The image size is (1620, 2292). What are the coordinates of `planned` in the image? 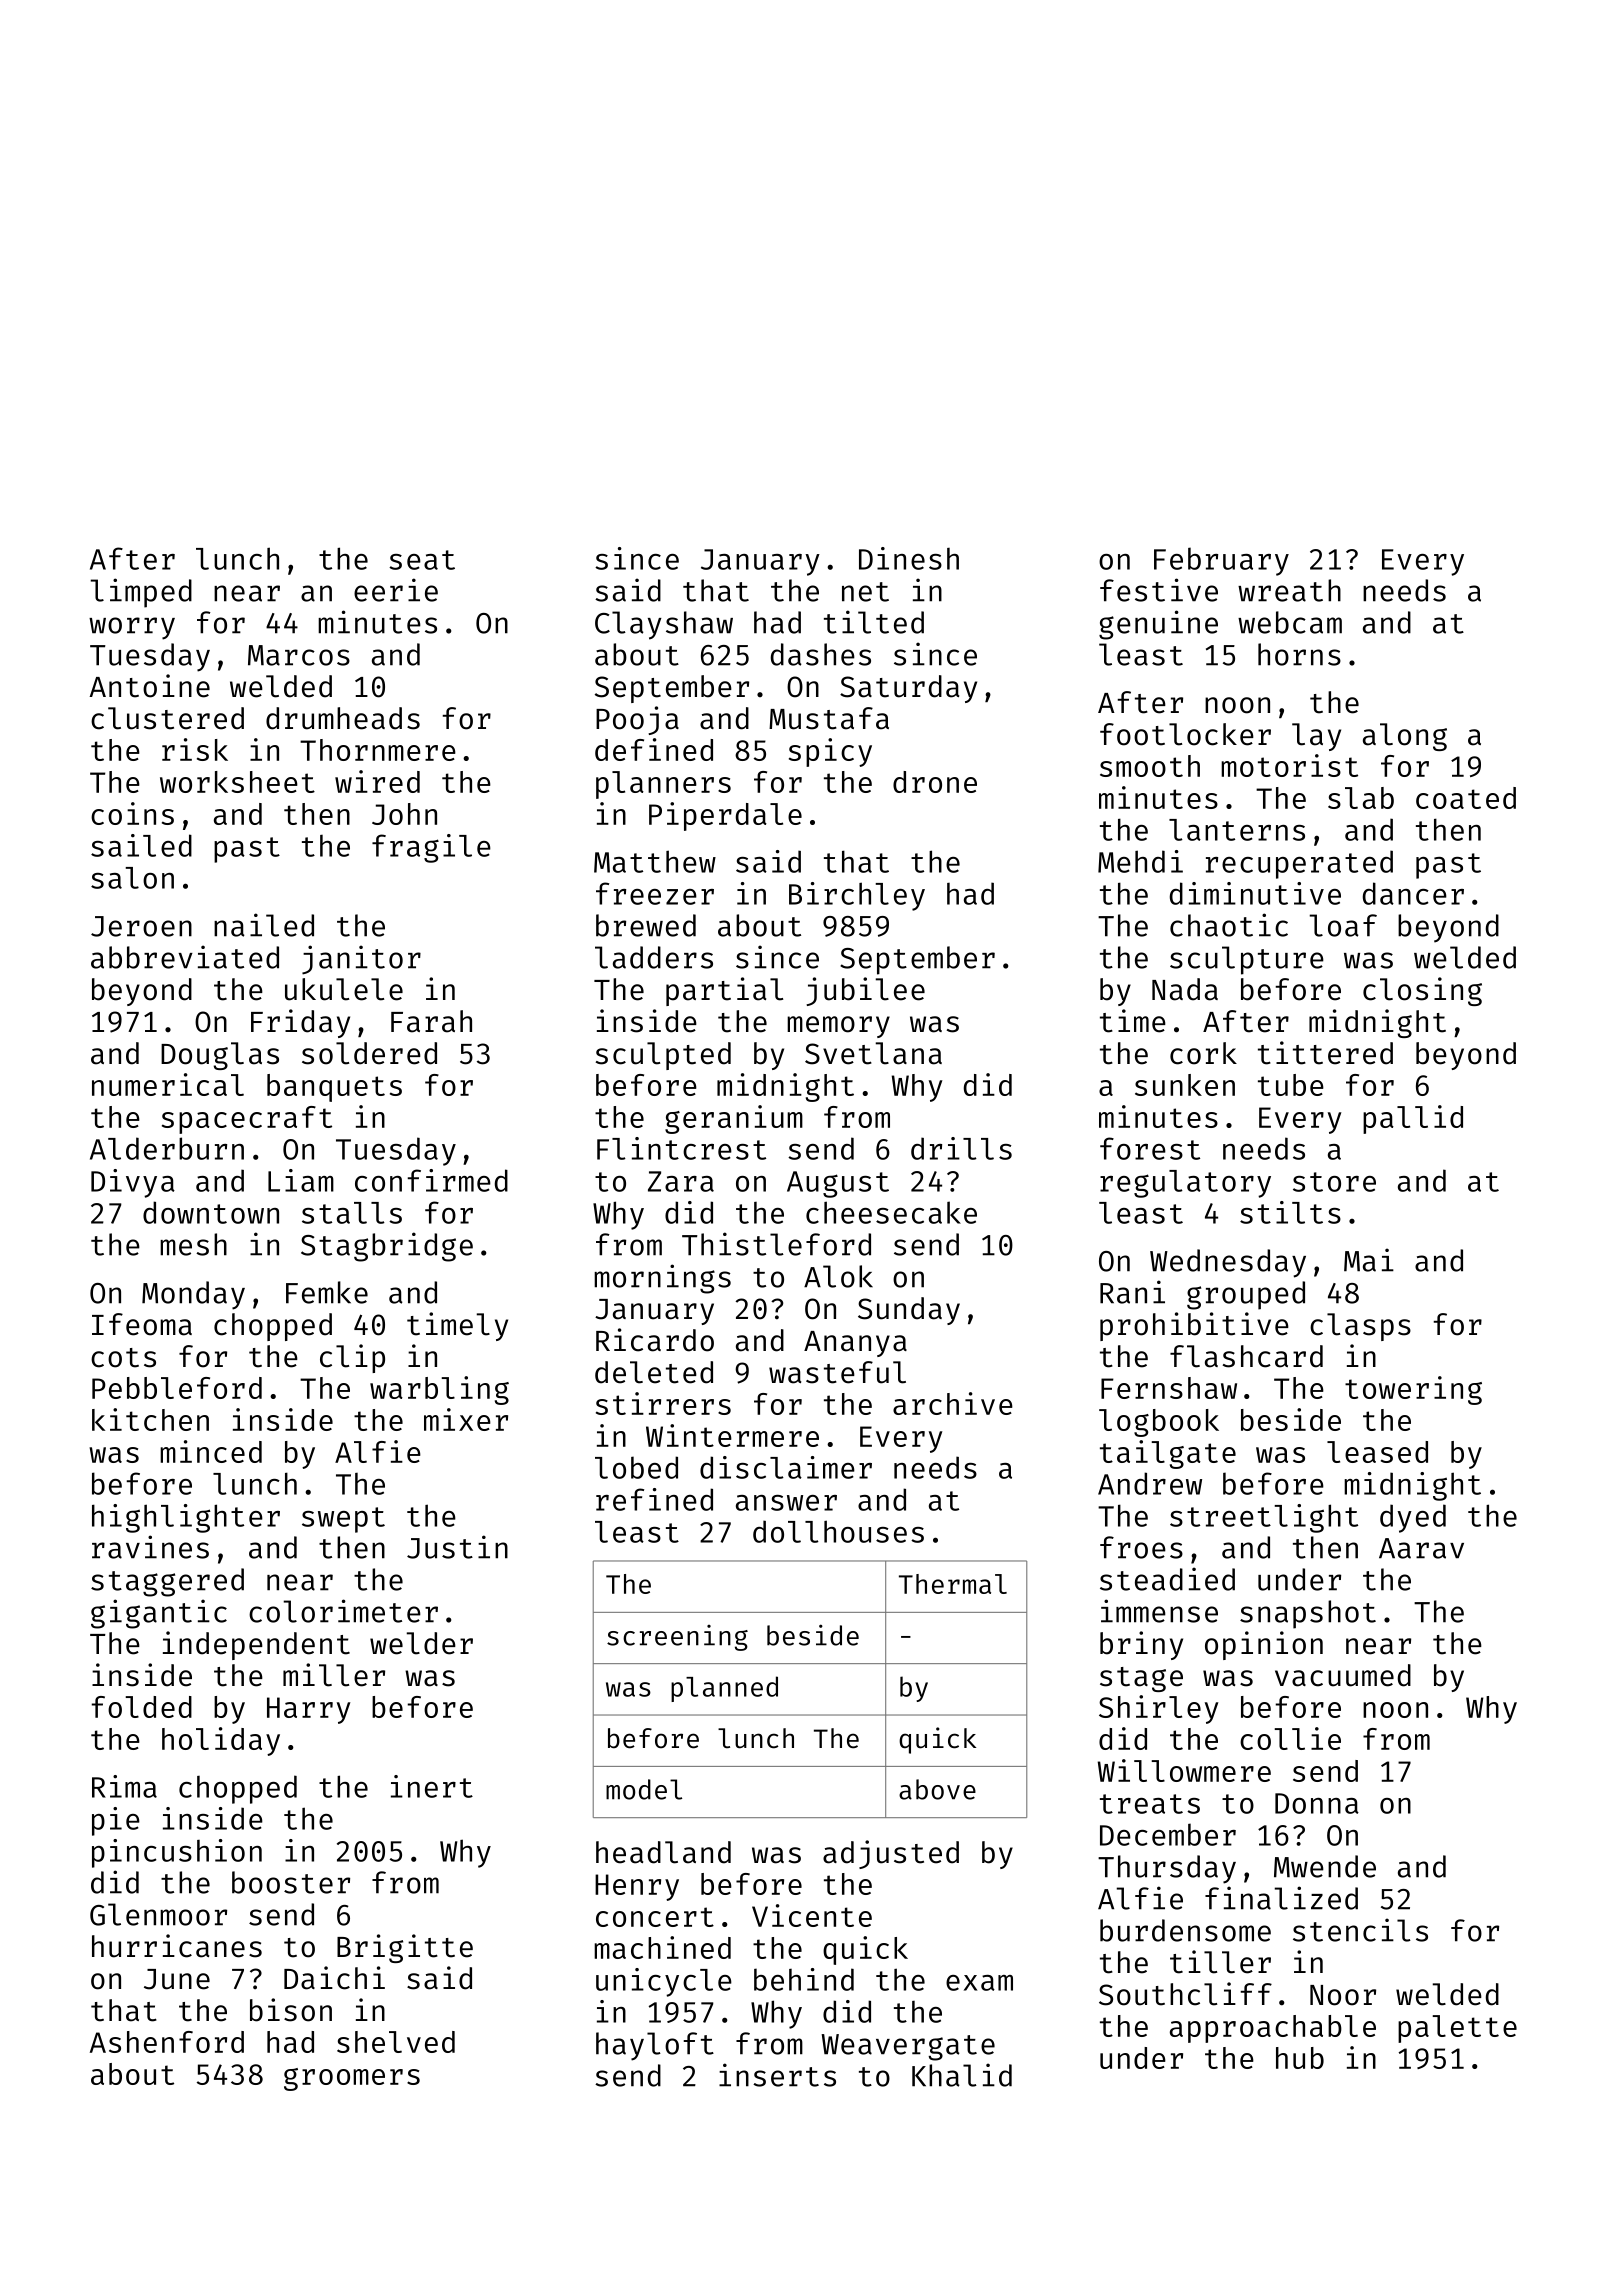 It's located at (724, 1689).
